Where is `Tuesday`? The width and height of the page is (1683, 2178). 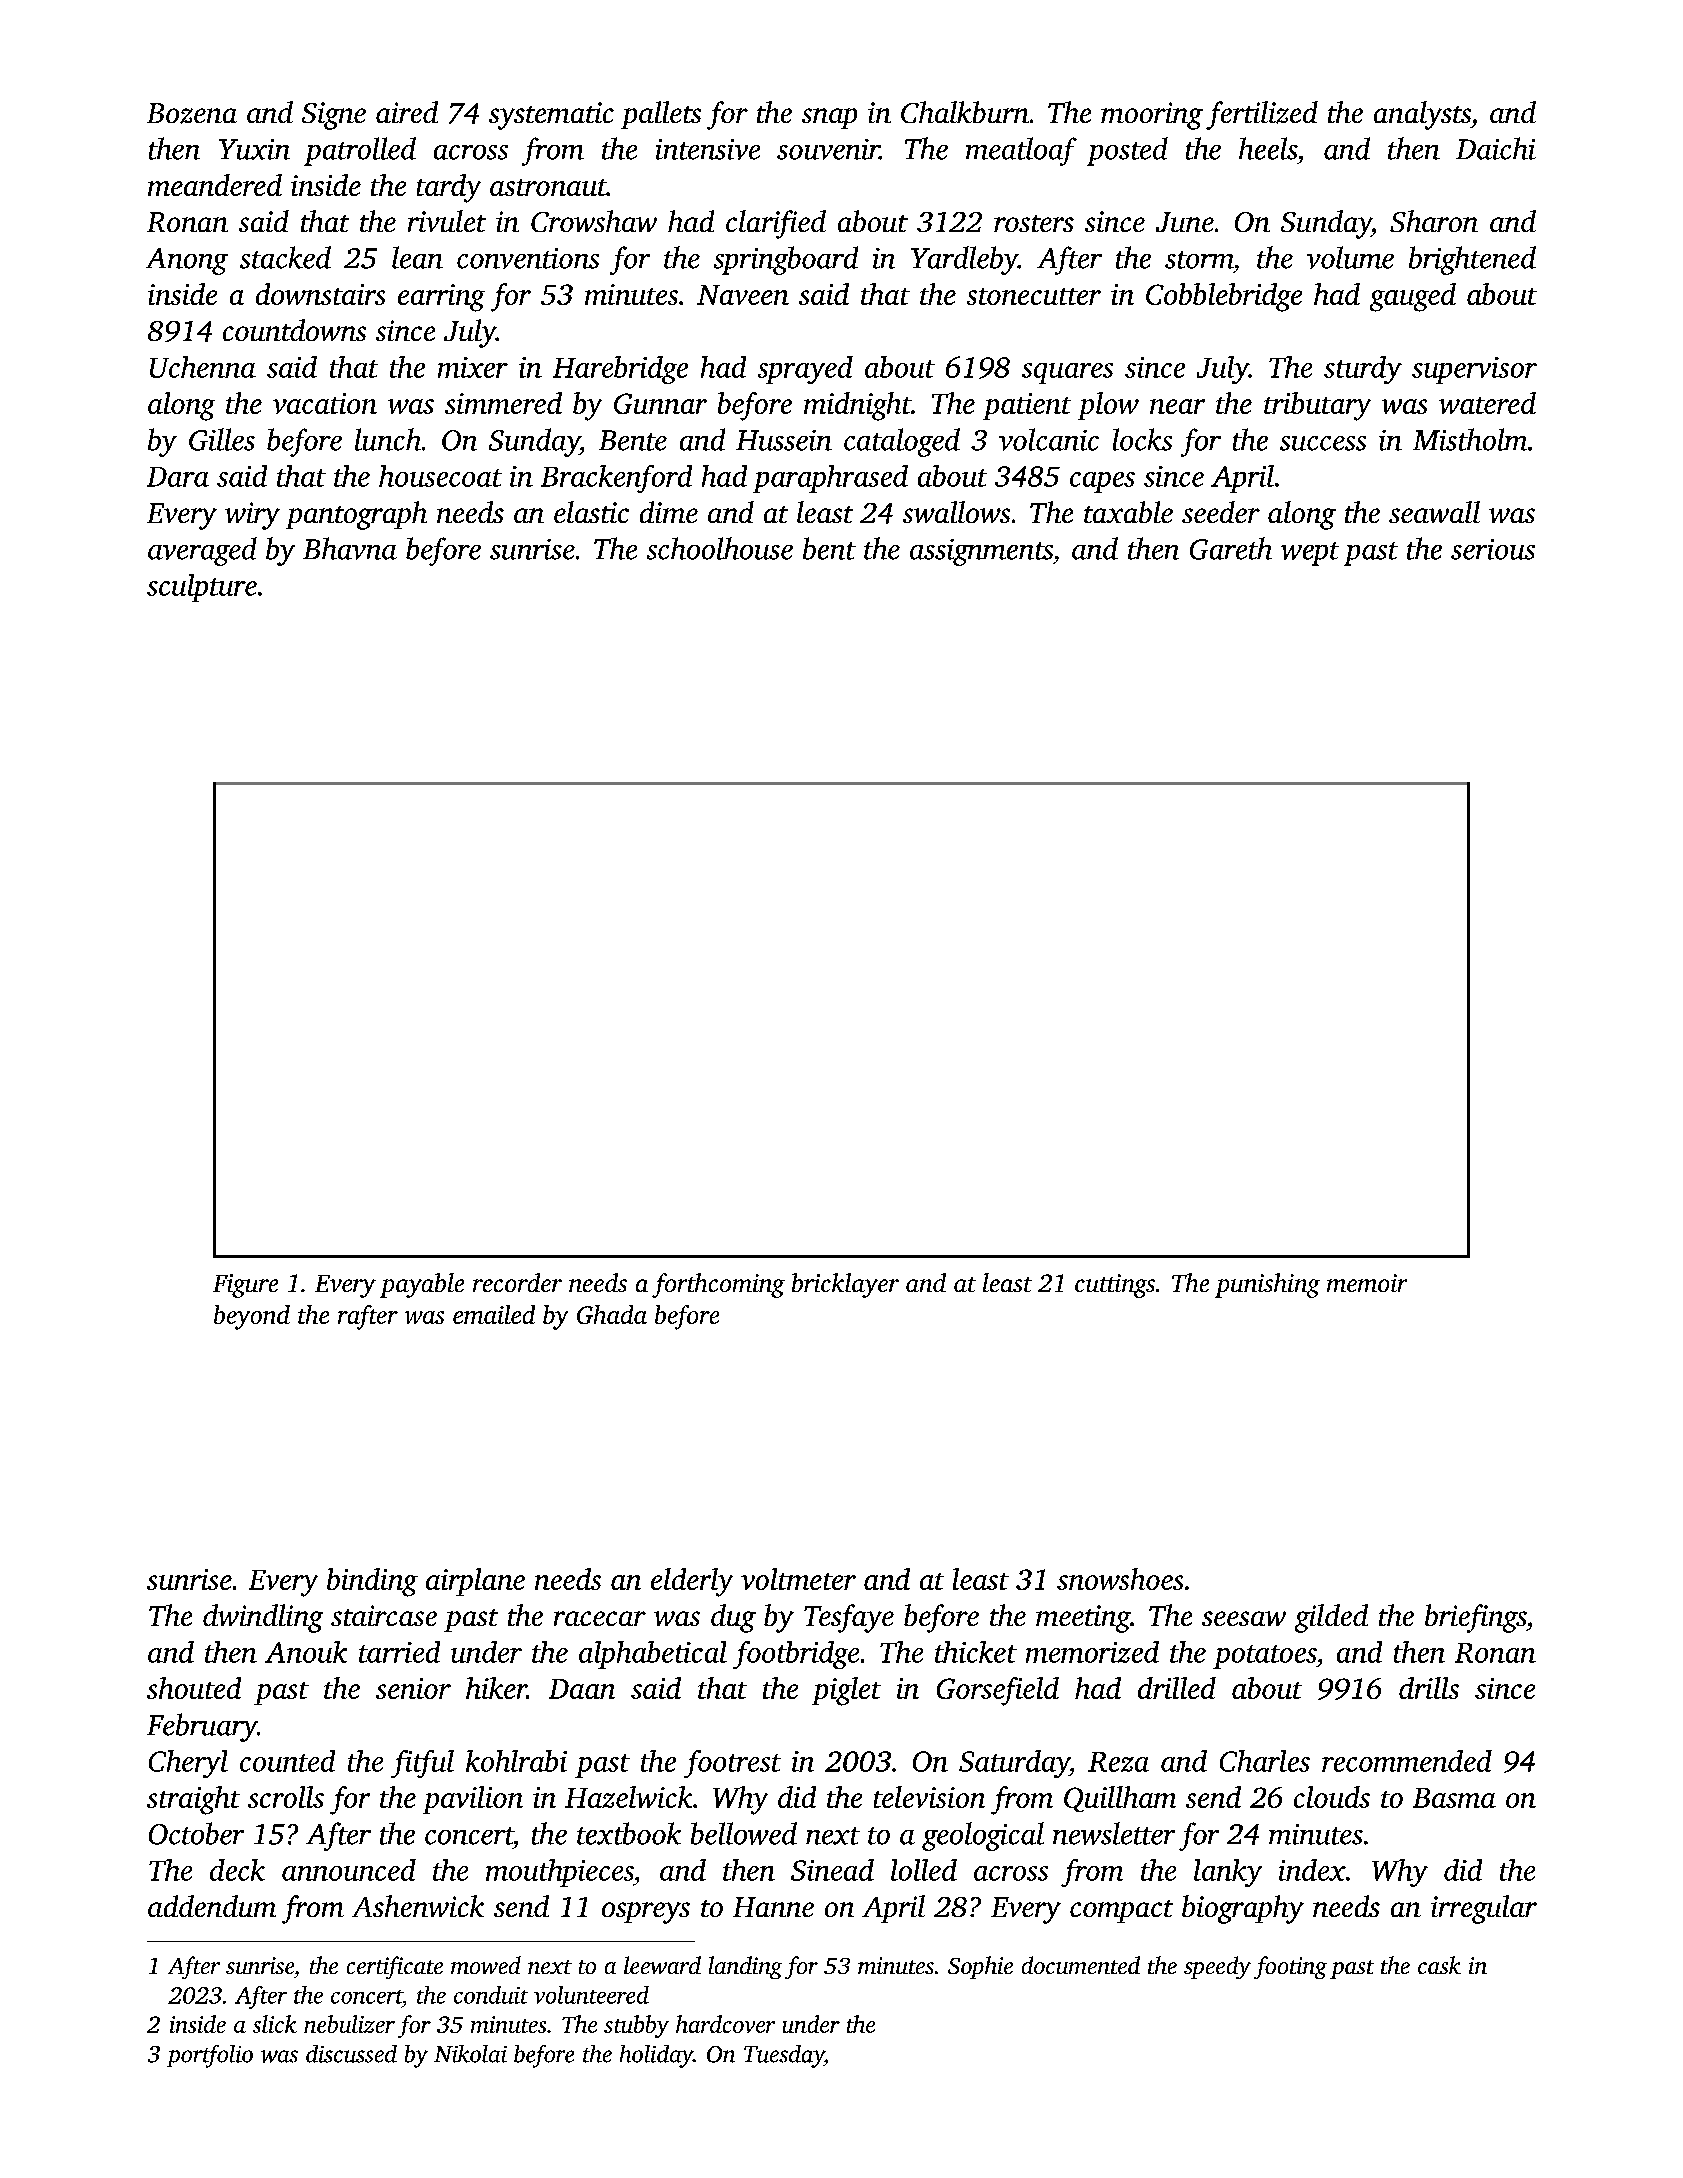 Tuesday is located at coordinates (784, 2056).
